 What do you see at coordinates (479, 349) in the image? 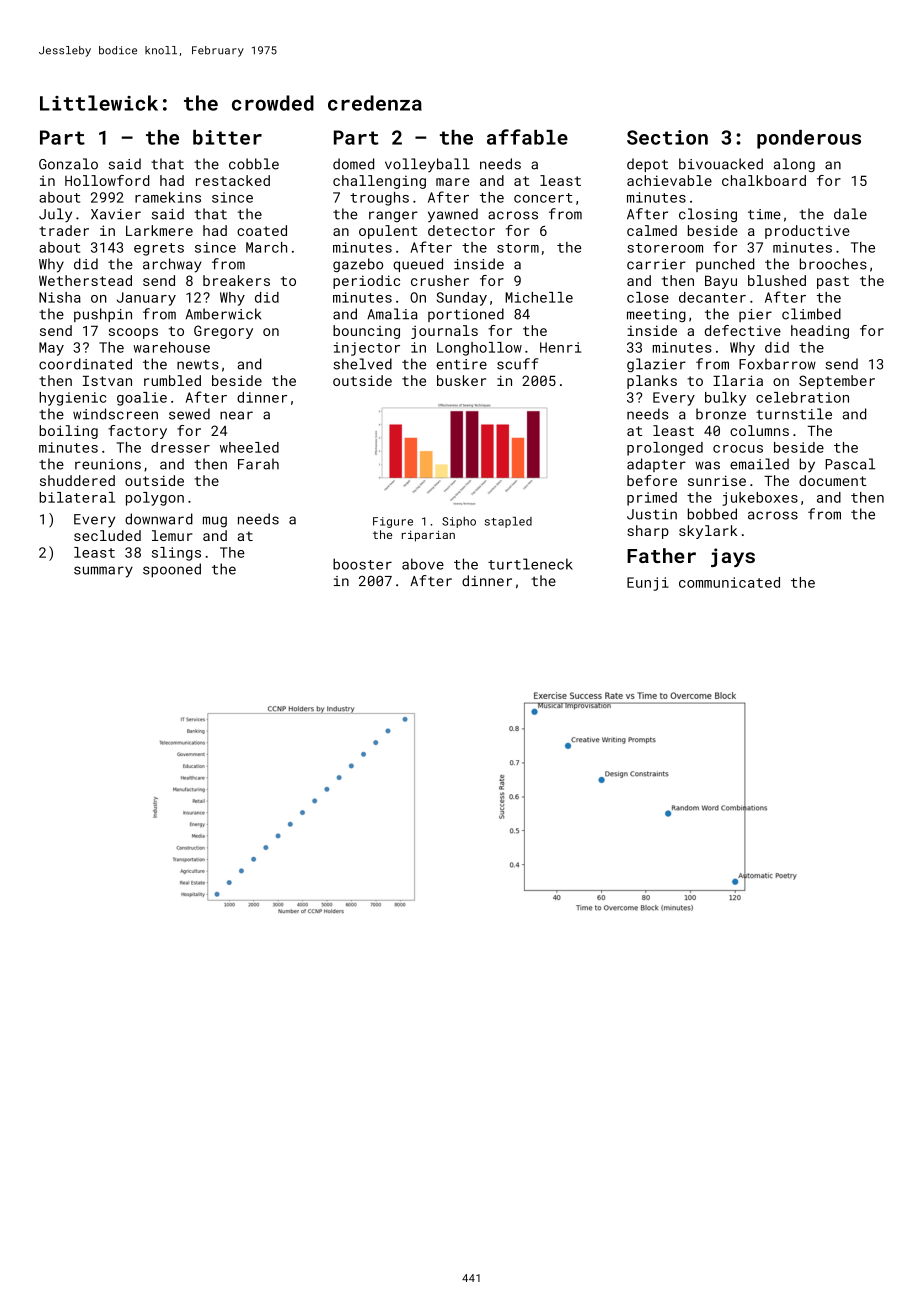
I see `Longhollow` at bounding box center [479, 349].
